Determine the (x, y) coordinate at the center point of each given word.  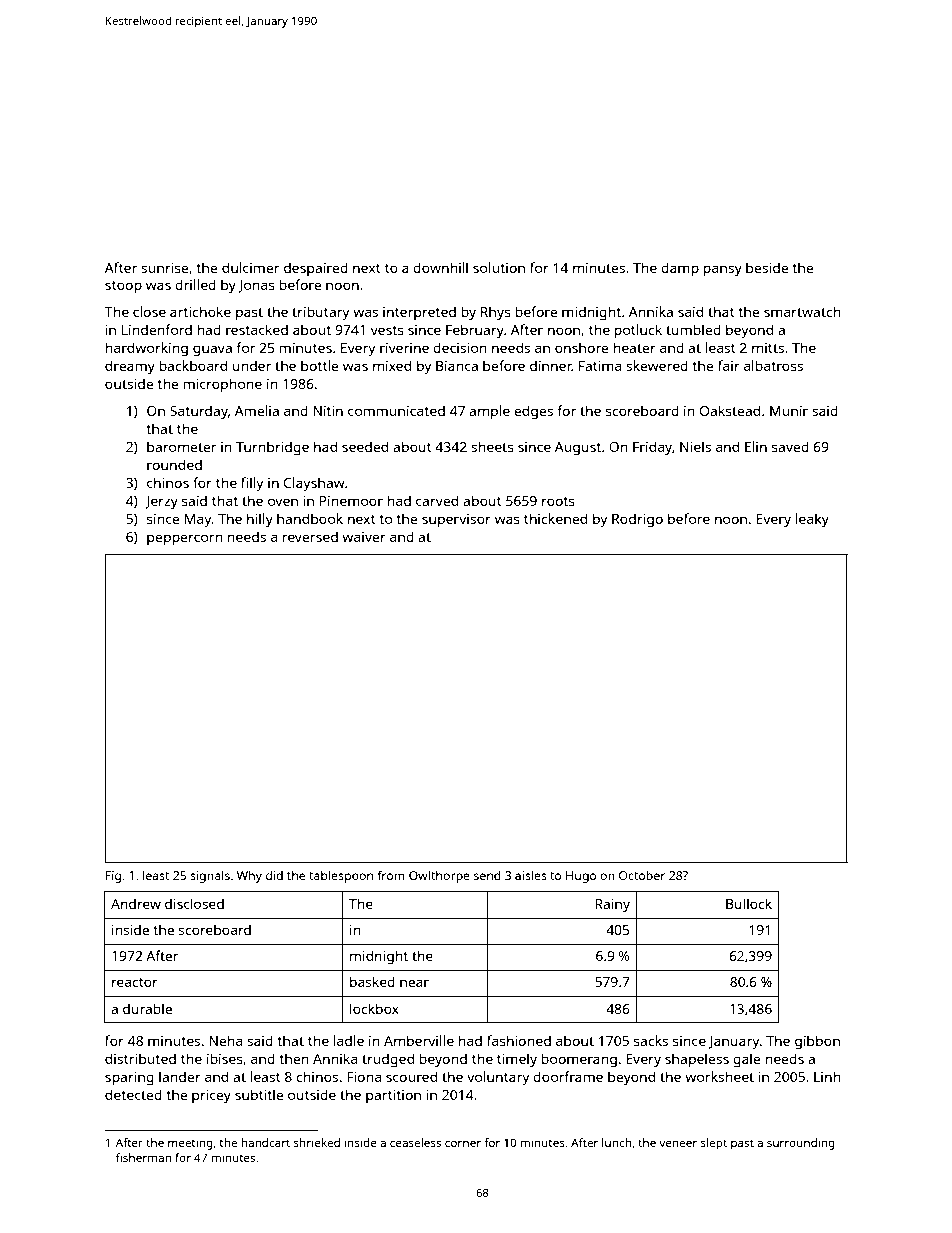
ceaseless (415, 1142)
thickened (555, 518)
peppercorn (185, 539)
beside (767, 267)
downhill (440, 267)
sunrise (165, 268)
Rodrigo (637, 520)
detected (133, 1094)
